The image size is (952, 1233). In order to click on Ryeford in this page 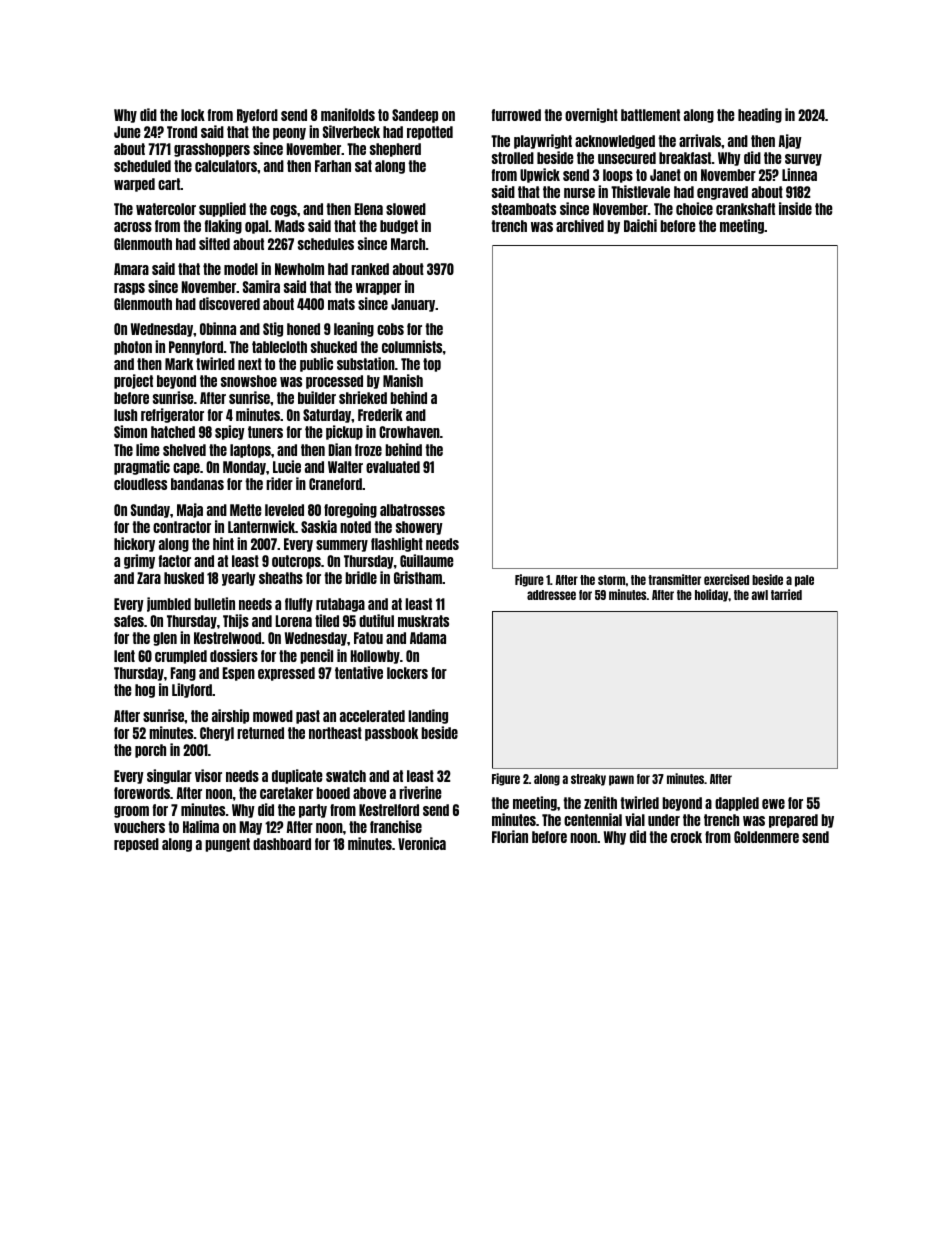, I will do `click(257, 116)`.
